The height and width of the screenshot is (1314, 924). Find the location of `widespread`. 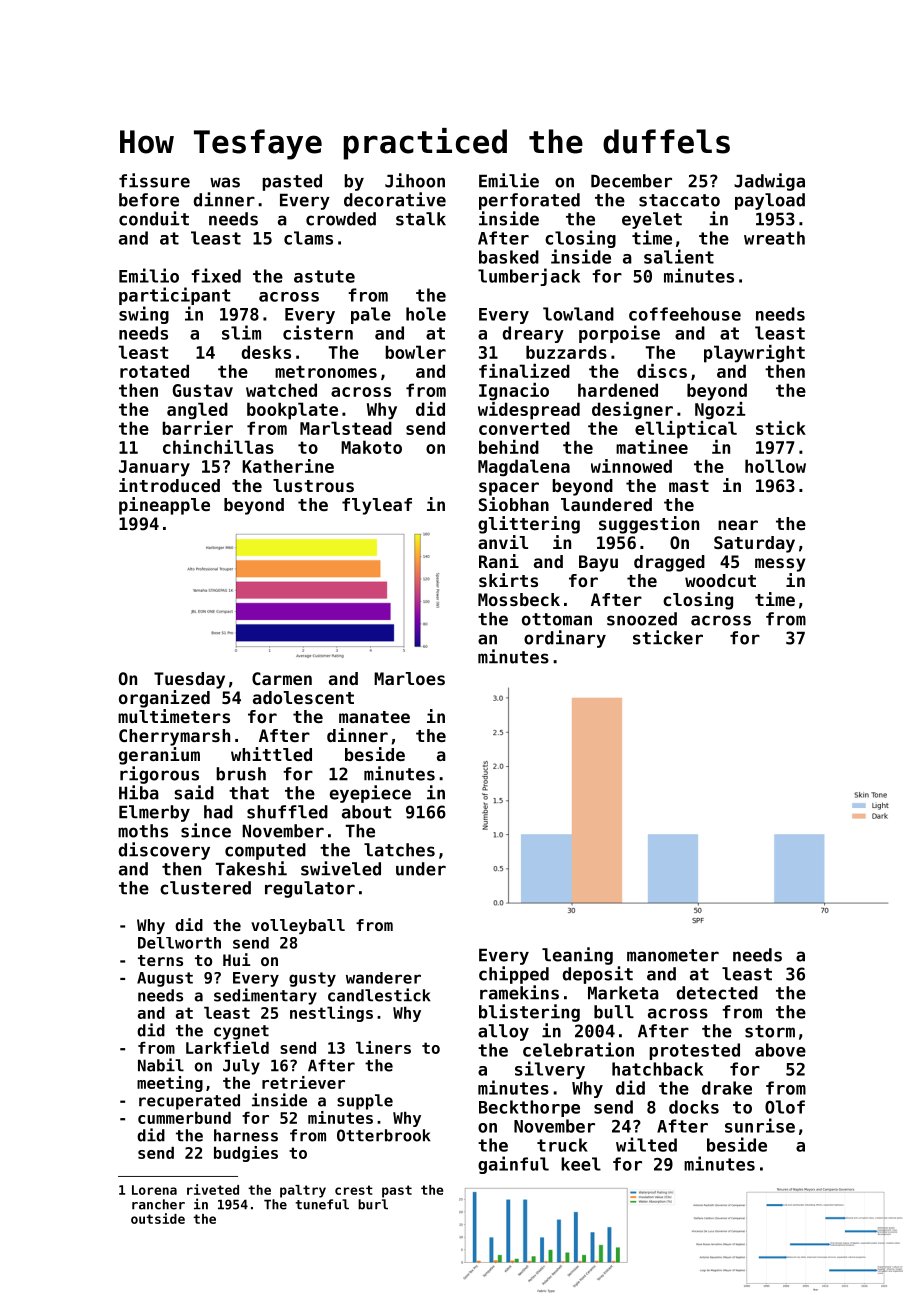

widespread is located at coordinates (529, 411).
